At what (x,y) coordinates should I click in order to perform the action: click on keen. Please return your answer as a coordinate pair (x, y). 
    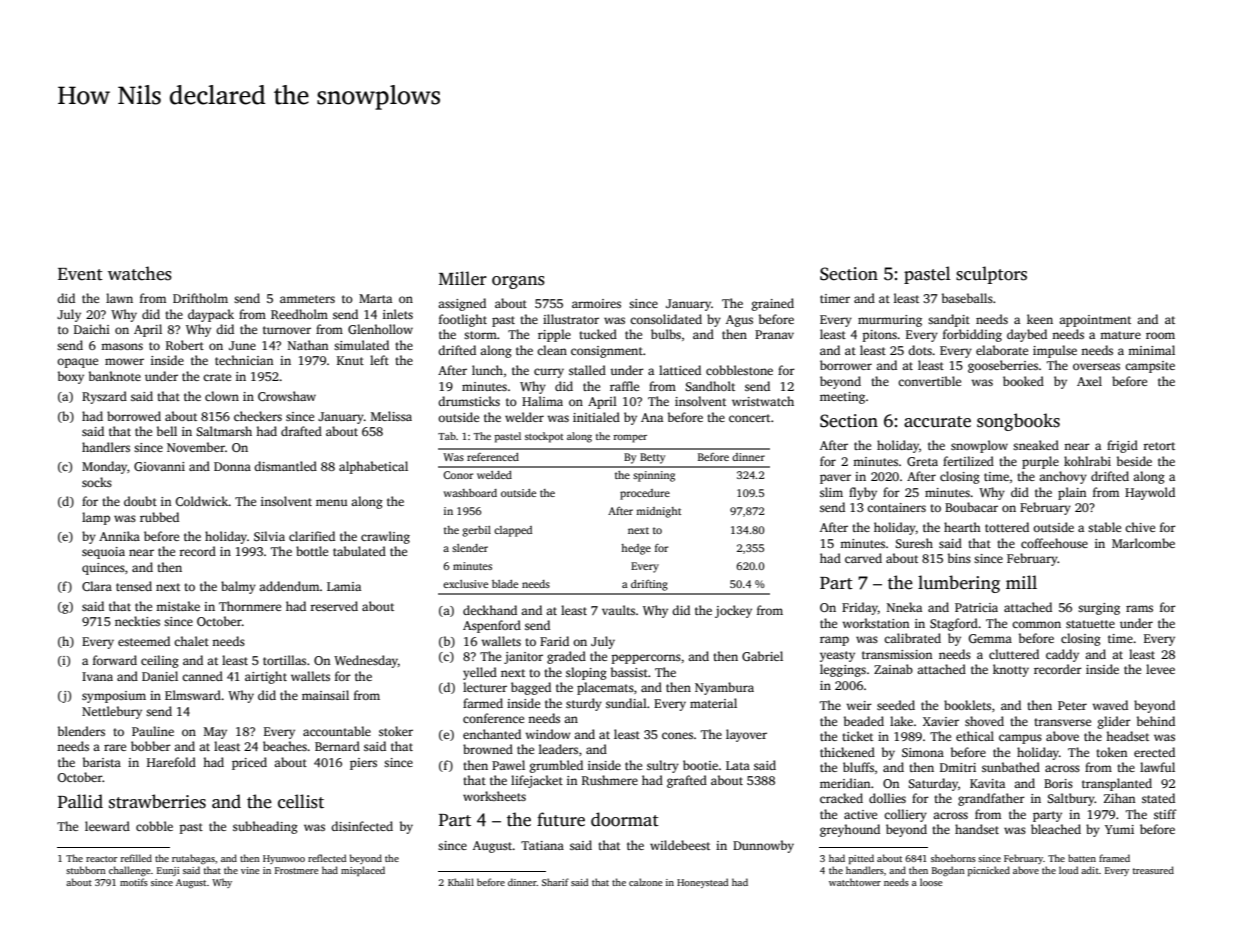
    Looking at the image, I should click on (1040, 319).
